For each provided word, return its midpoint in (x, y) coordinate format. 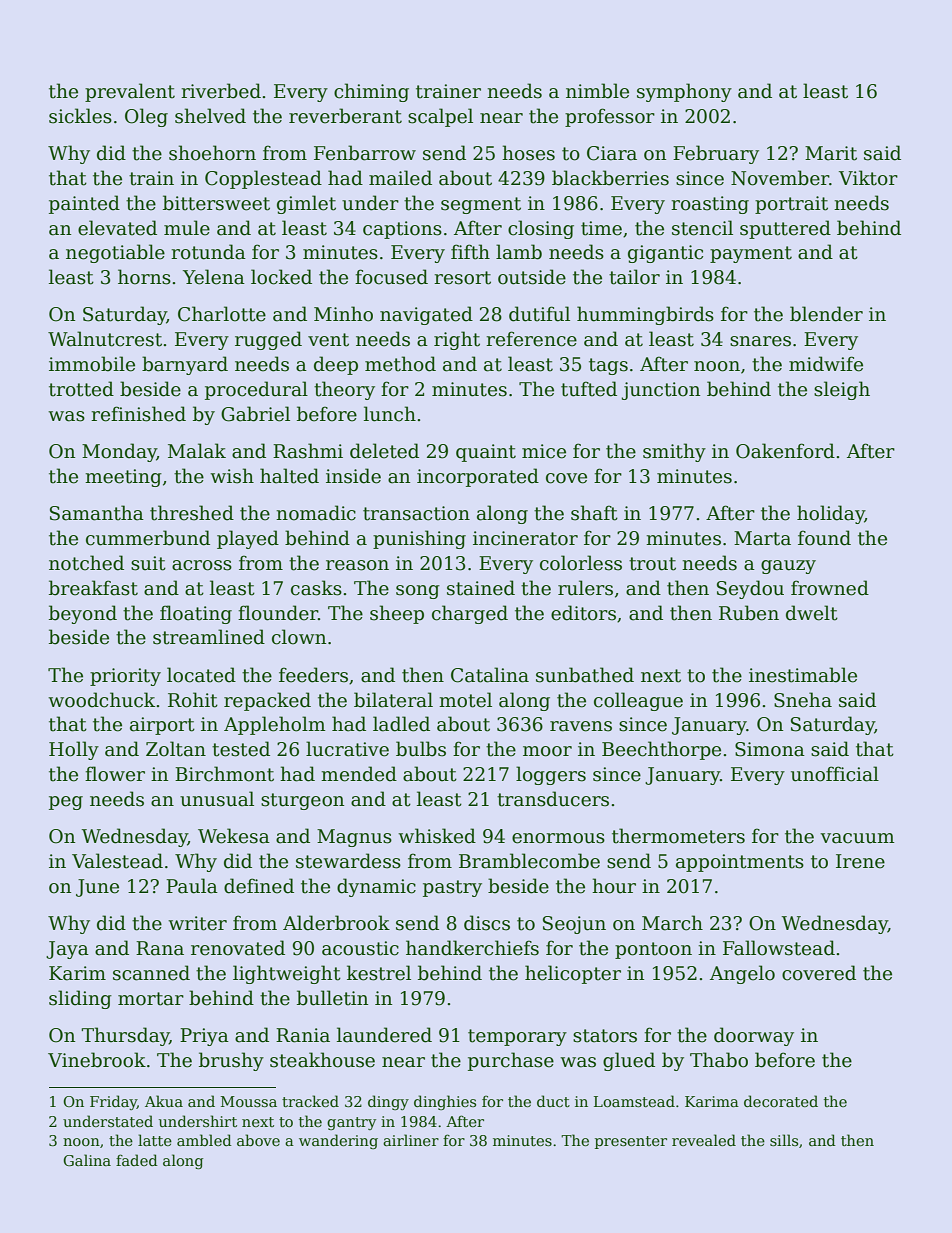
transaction (416, 513)
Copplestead (263, 179)
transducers (553, 799)
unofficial (835, 774)
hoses (528, 153)
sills (784, 1140)
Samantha (97, 513)
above (258, 1140)
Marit (831, 153)
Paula (192, 886)
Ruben (749, 613)
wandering (338, 1141)
